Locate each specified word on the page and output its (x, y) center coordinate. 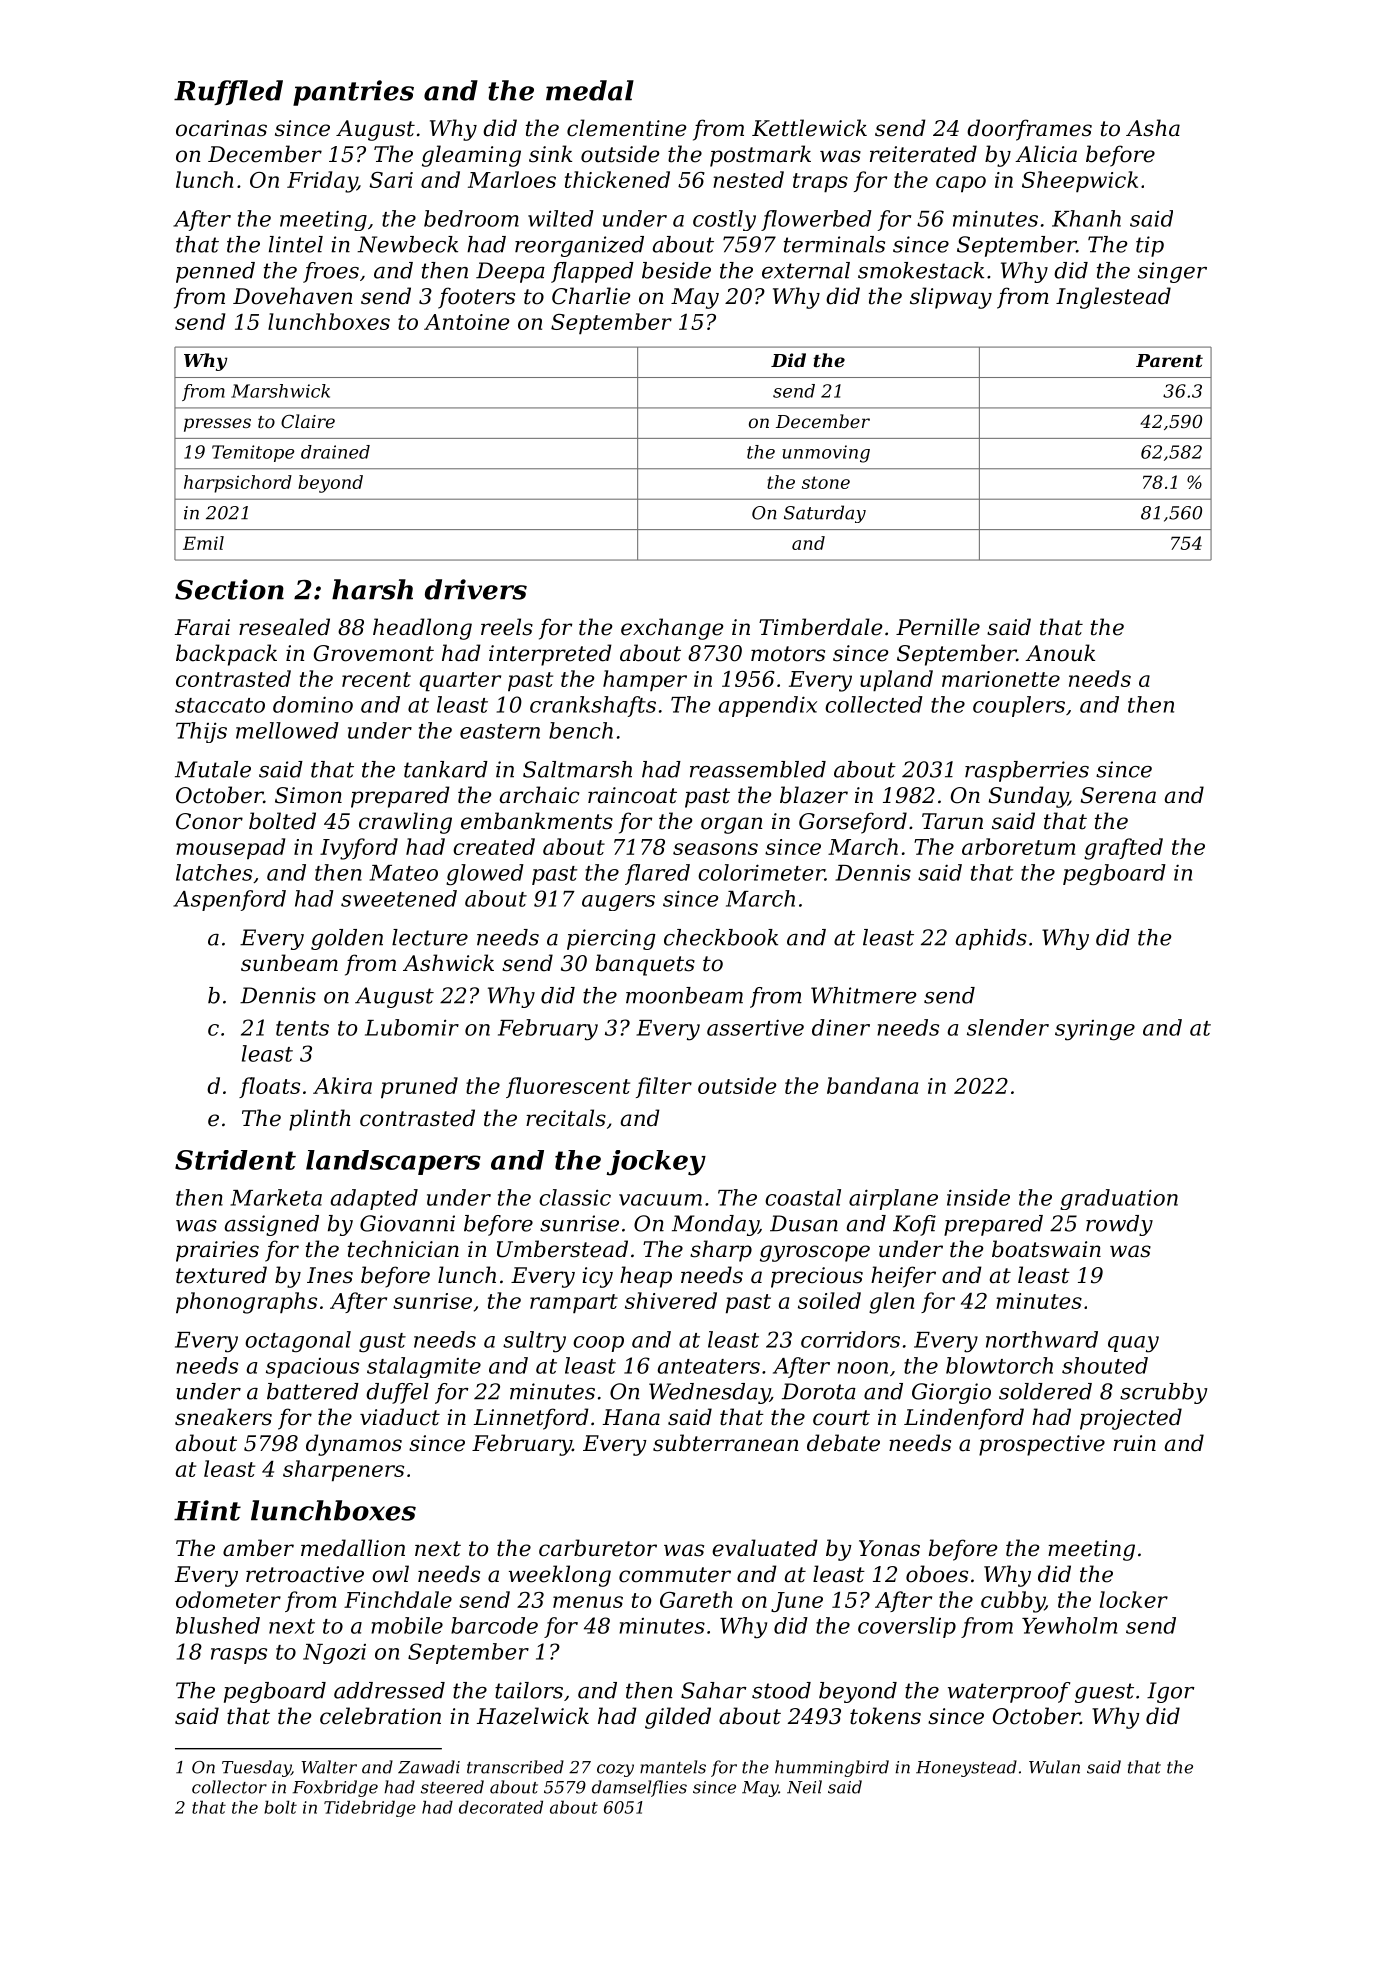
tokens (885, 1716)
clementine (626, 128)
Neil (804, 1787)
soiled (829, 1300)
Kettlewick (809, 128)
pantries (353, 93)
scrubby (1164, 1393)
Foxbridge (335, 1788)
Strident (235, 1160)
